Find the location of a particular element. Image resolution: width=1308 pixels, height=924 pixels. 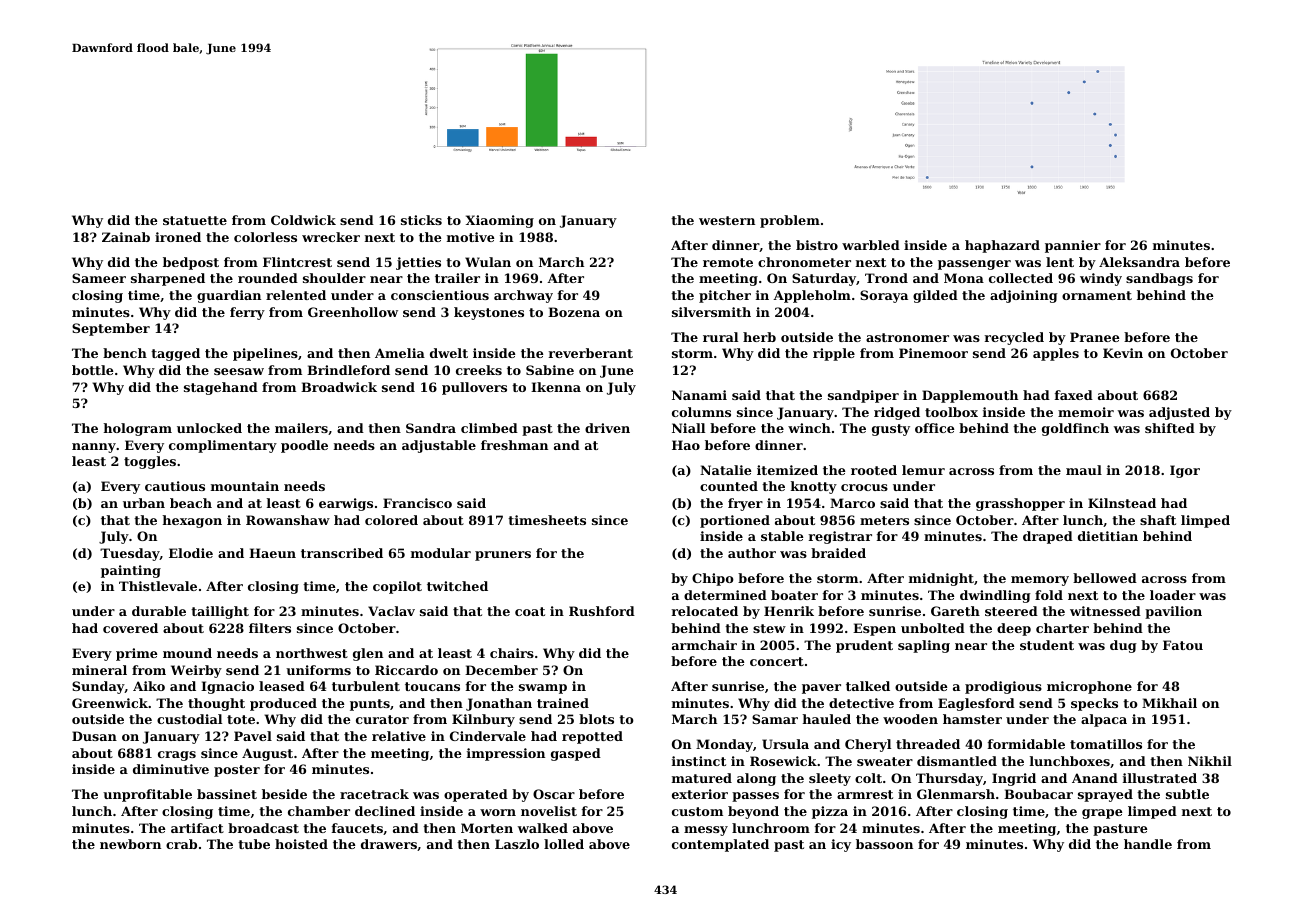

transcribed is located at coordinates (342, 553).
